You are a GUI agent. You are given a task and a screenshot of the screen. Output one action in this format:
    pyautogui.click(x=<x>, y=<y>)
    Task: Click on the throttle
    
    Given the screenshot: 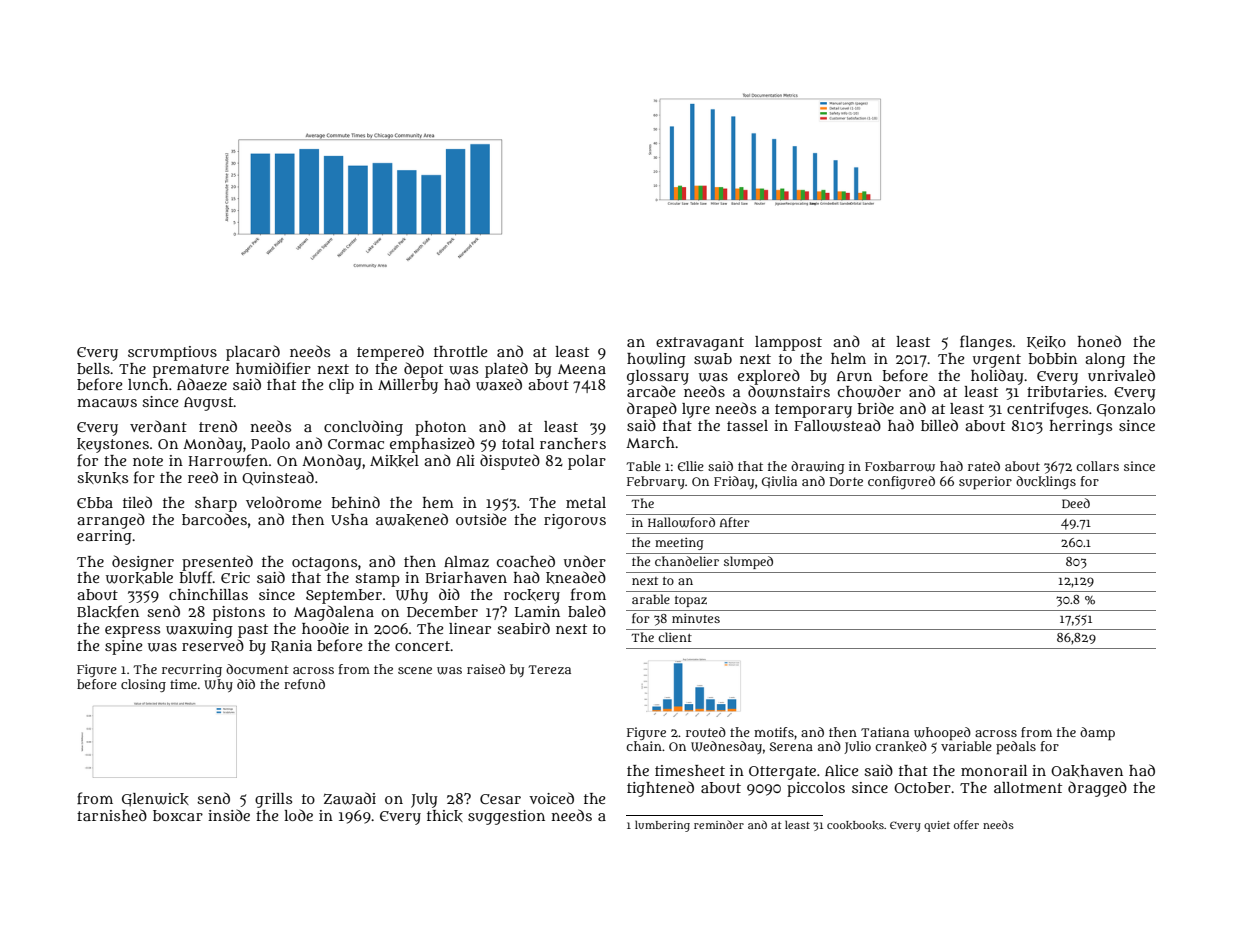 What is the action you would take?
    pyautogui.click(x=460, y=351)
